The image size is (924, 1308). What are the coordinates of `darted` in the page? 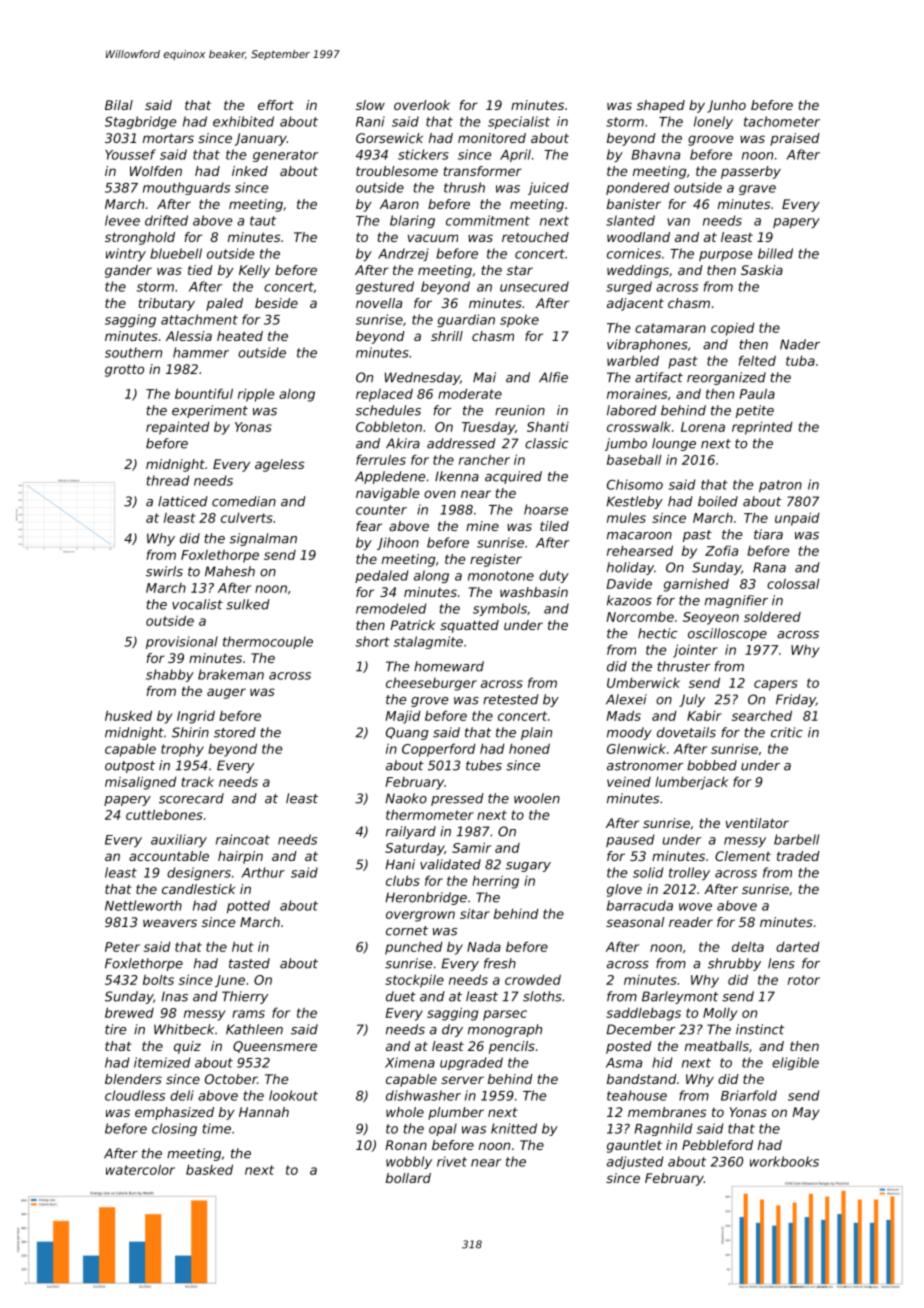 It's located at (798, 947).
